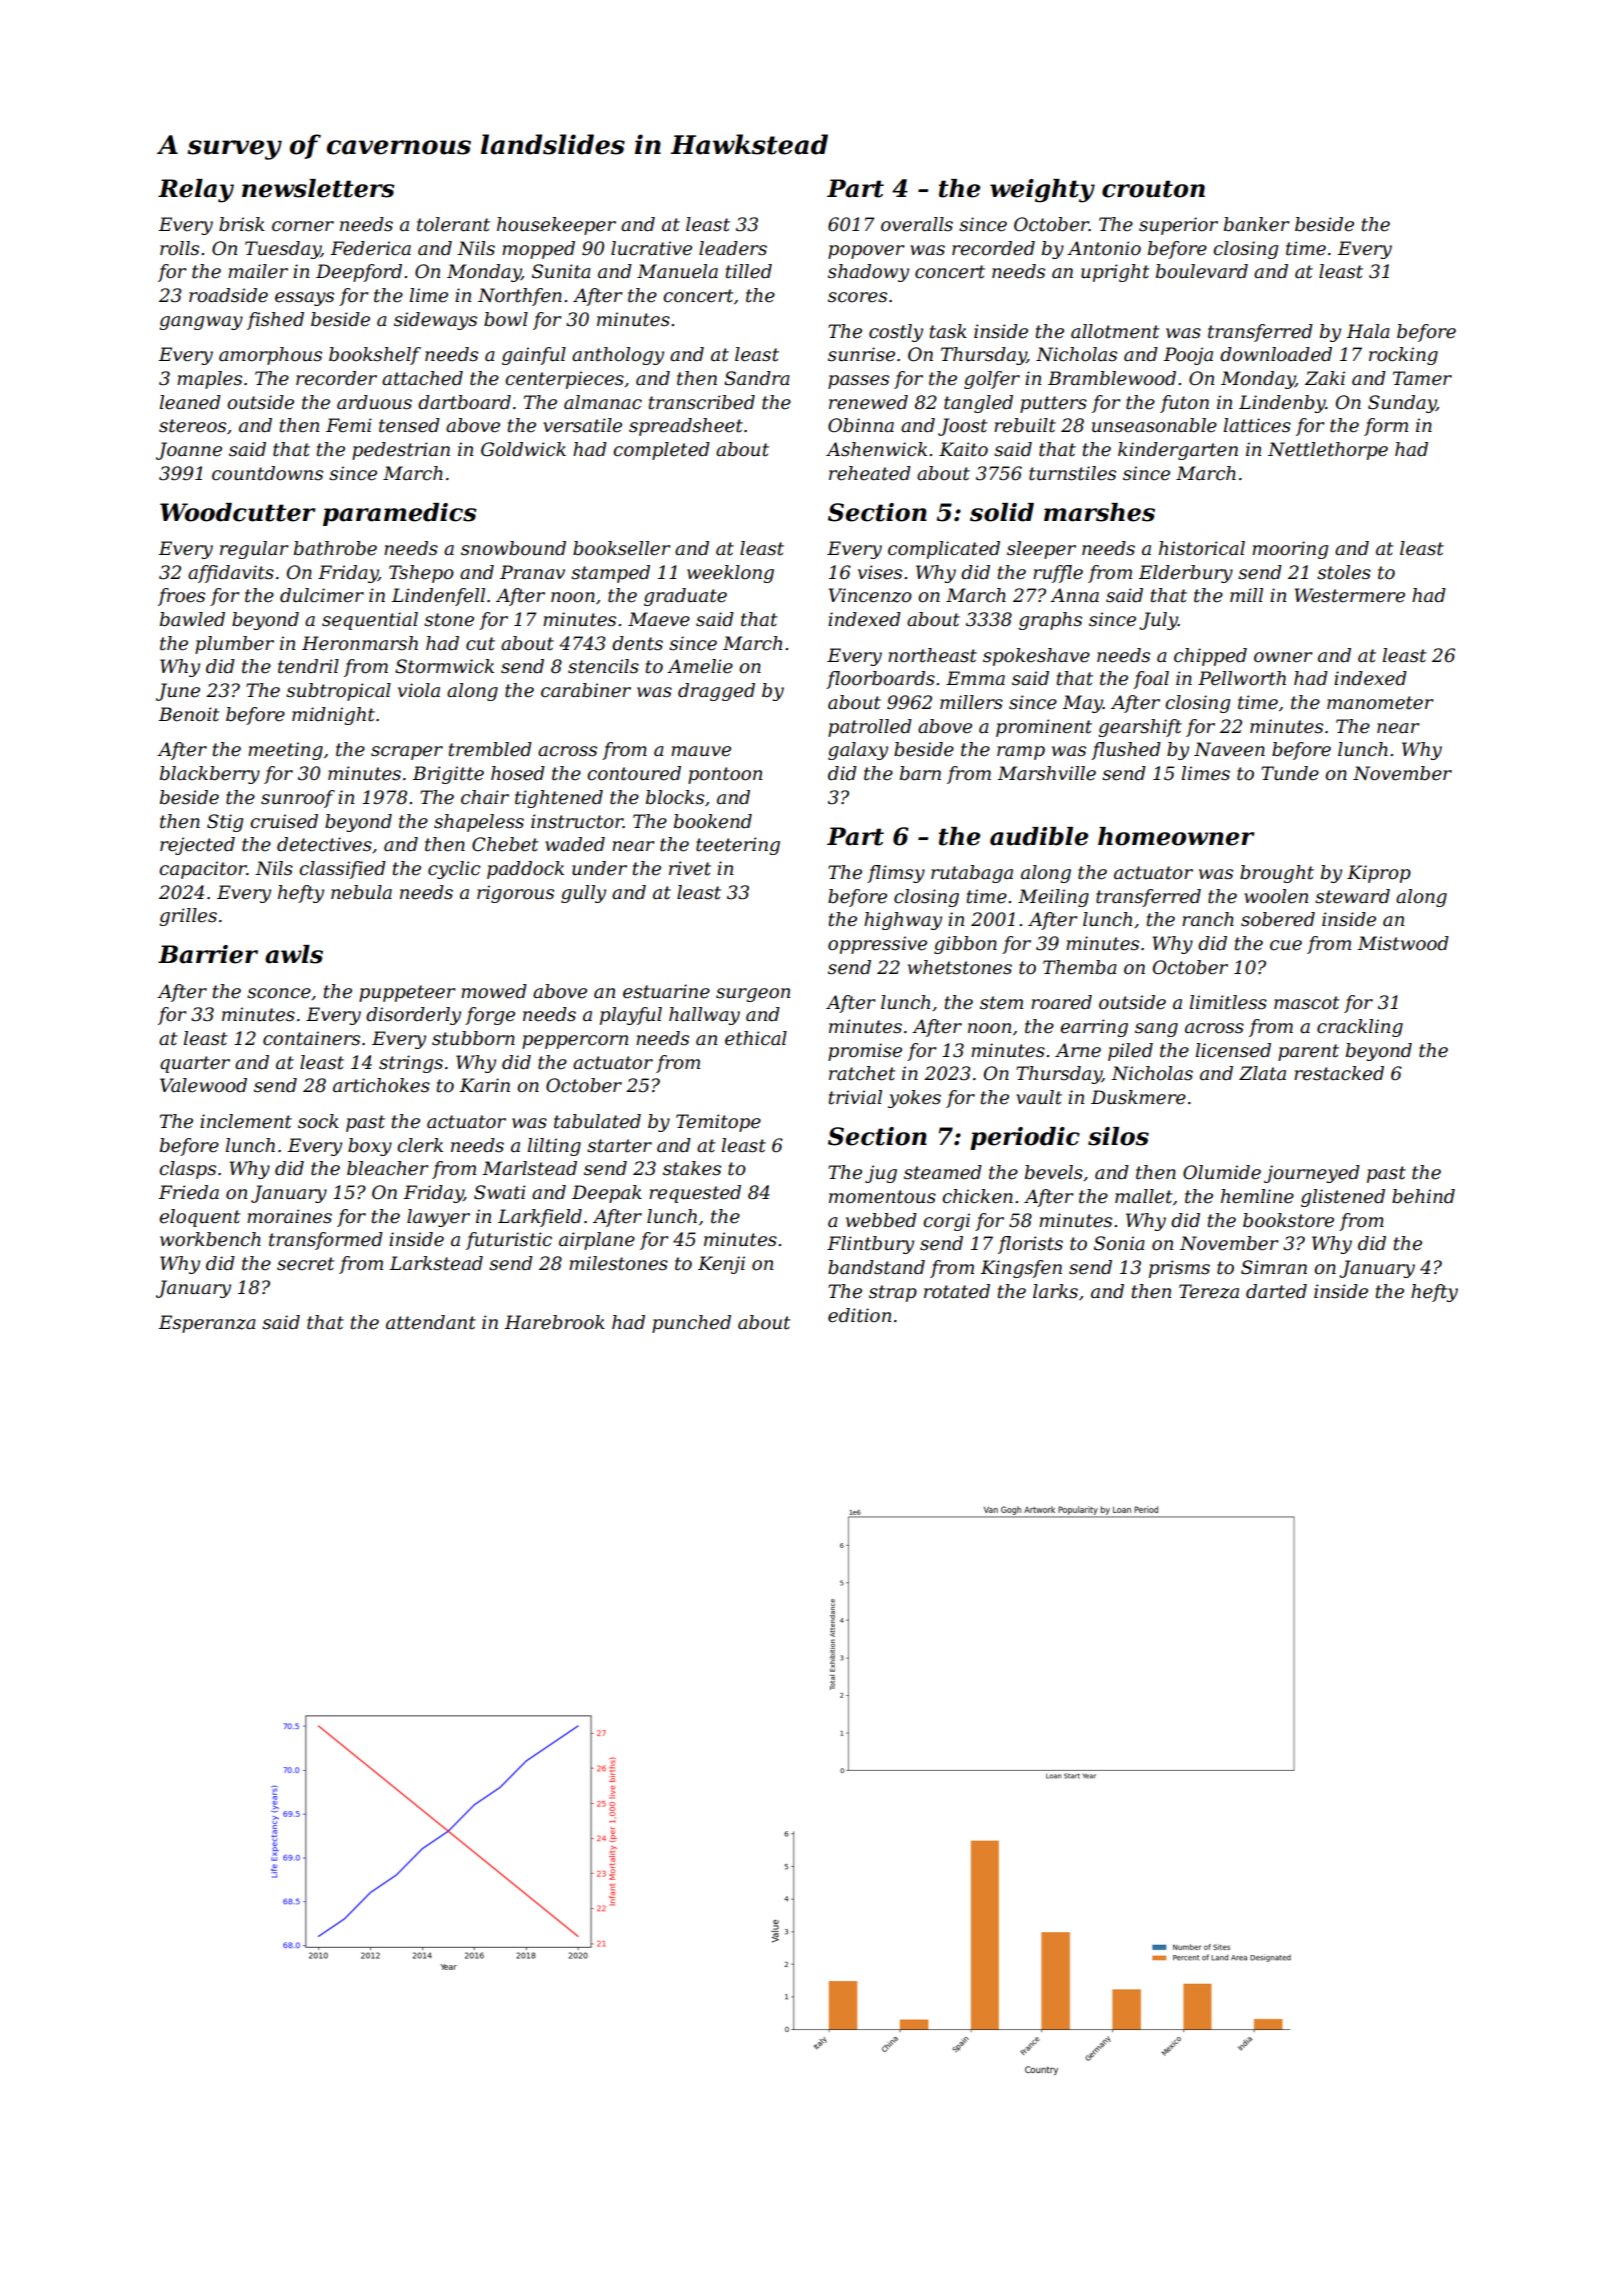 This screenshot has height=2292, width=1620. What do you see at coordinates (1153, 189) in the screenshot?
I see `crouton` at bounding box center [1153, 189].
